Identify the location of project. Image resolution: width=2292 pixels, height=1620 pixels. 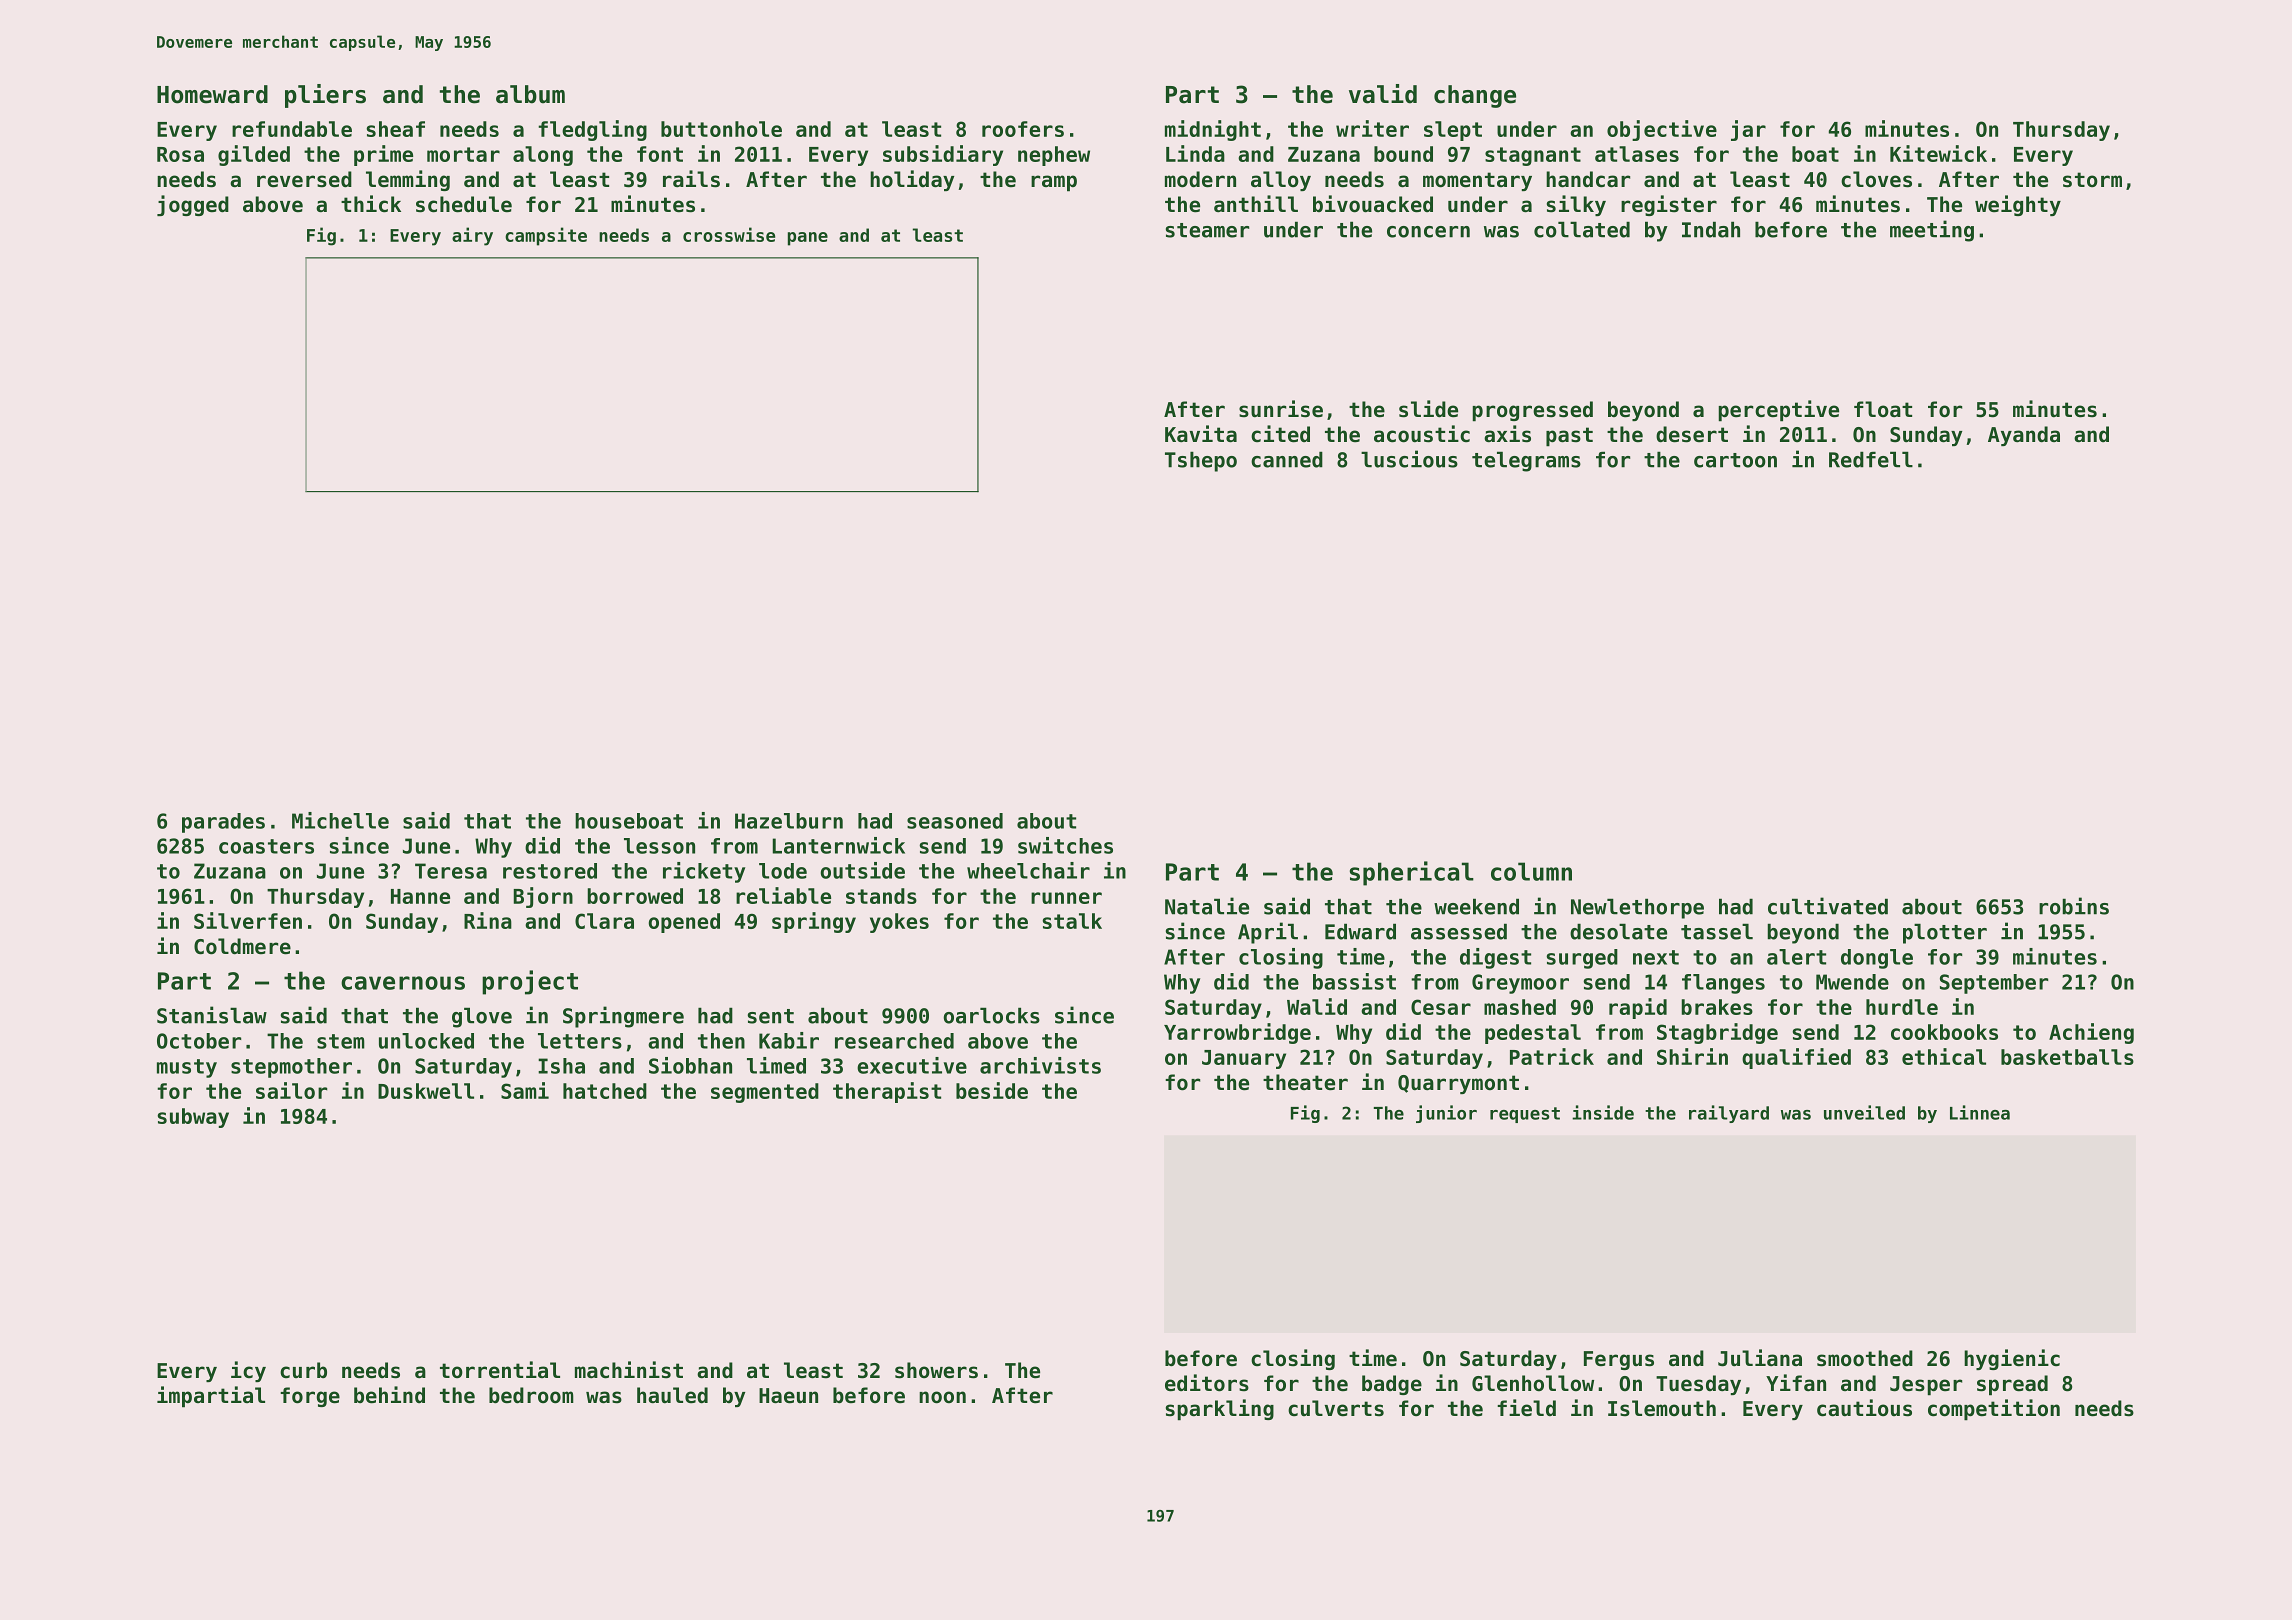
(530, 982).
